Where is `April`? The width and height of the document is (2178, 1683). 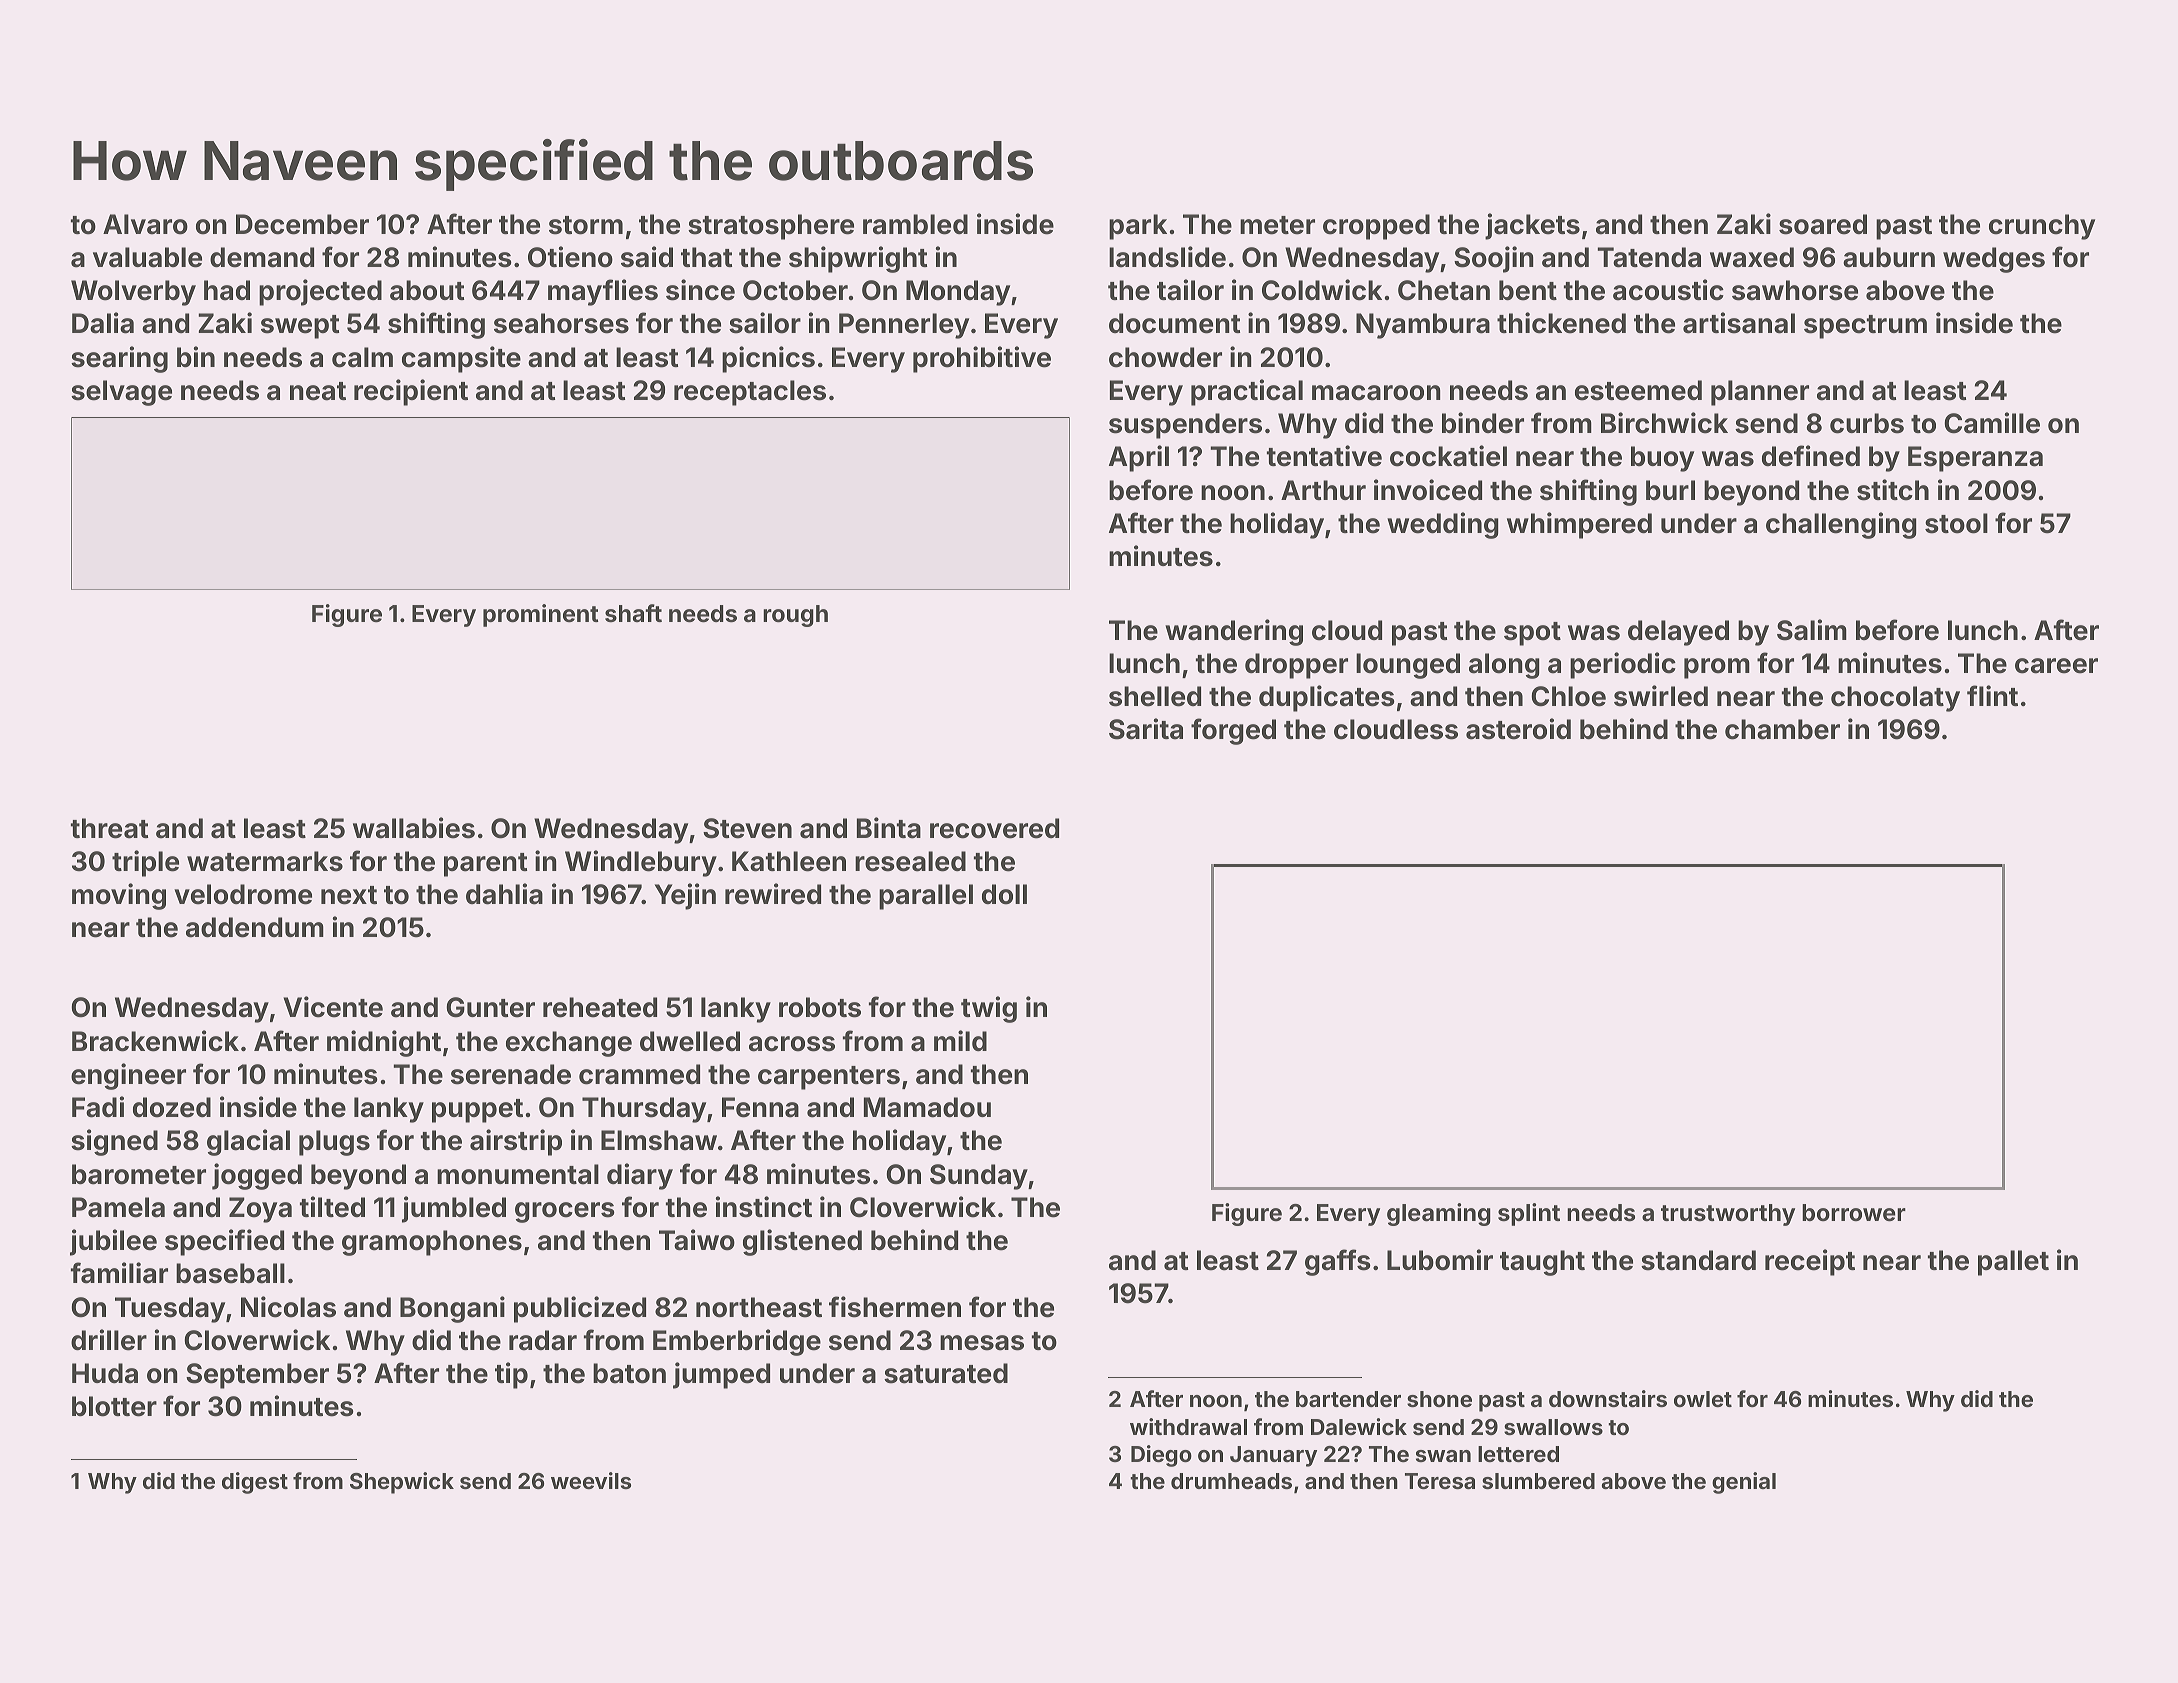 April is located at coordinates (1139, 458).
